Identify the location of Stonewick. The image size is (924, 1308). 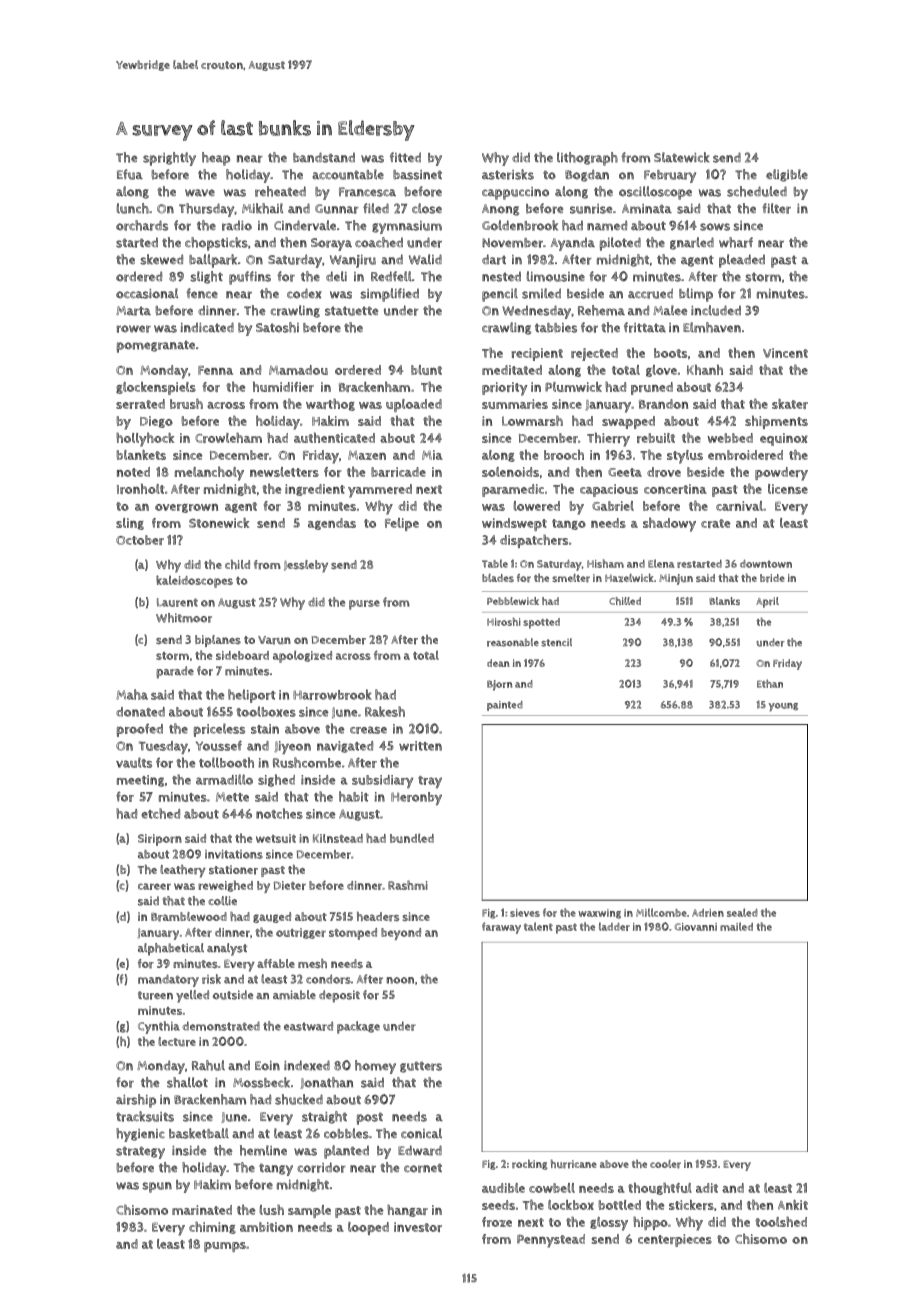
(219, 523).
